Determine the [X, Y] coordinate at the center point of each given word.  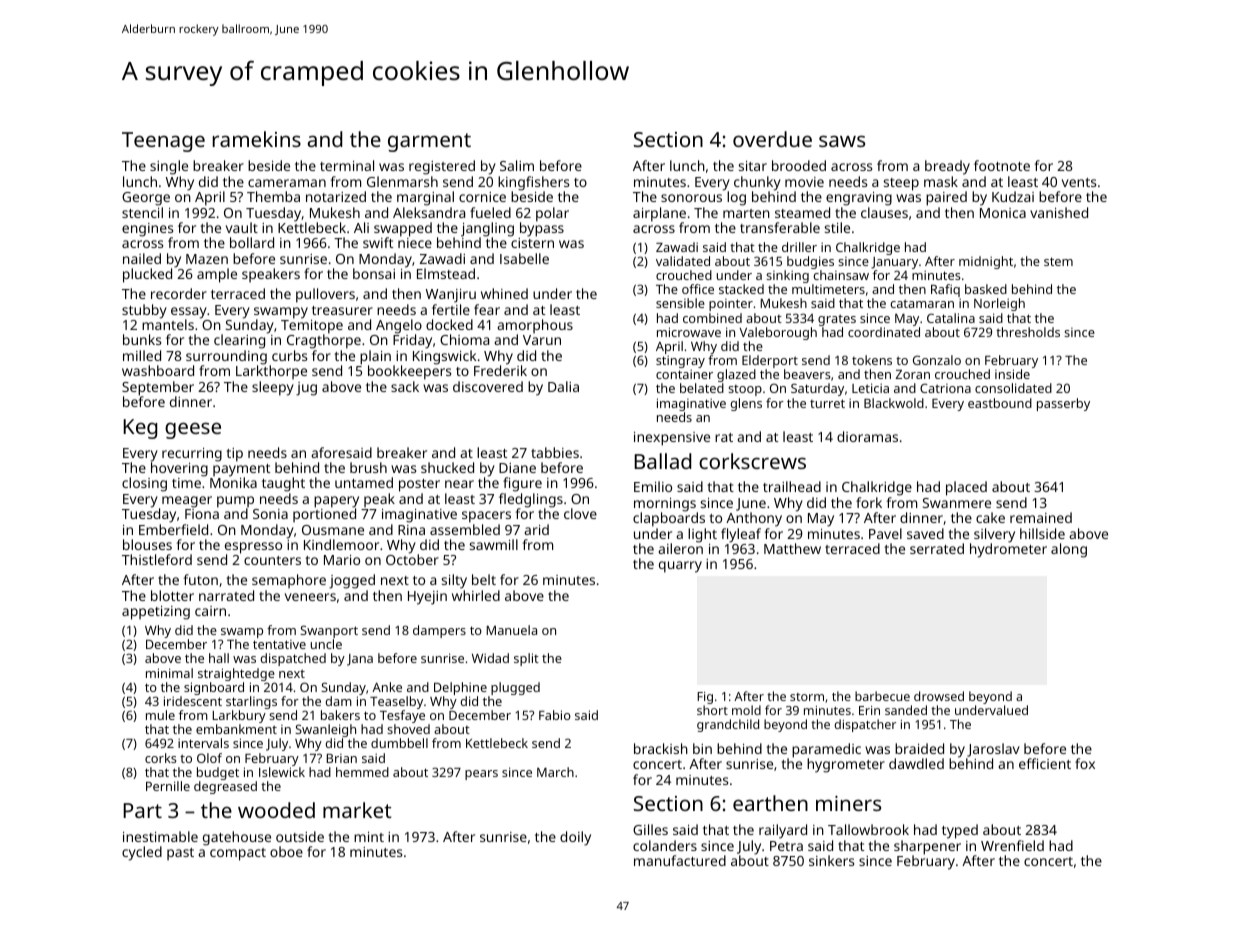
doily [575, 838]
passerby [1063, 404]
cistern [532, 243]
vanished [1059, 212]
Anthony [754, 519]
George [146, 199]
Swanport [329, 631]
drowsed [939, 696]
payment [241, 471]
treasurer [342, 310]
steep [901, 184]
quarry [680, 567]
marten [746, 213]
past [180, 854]
